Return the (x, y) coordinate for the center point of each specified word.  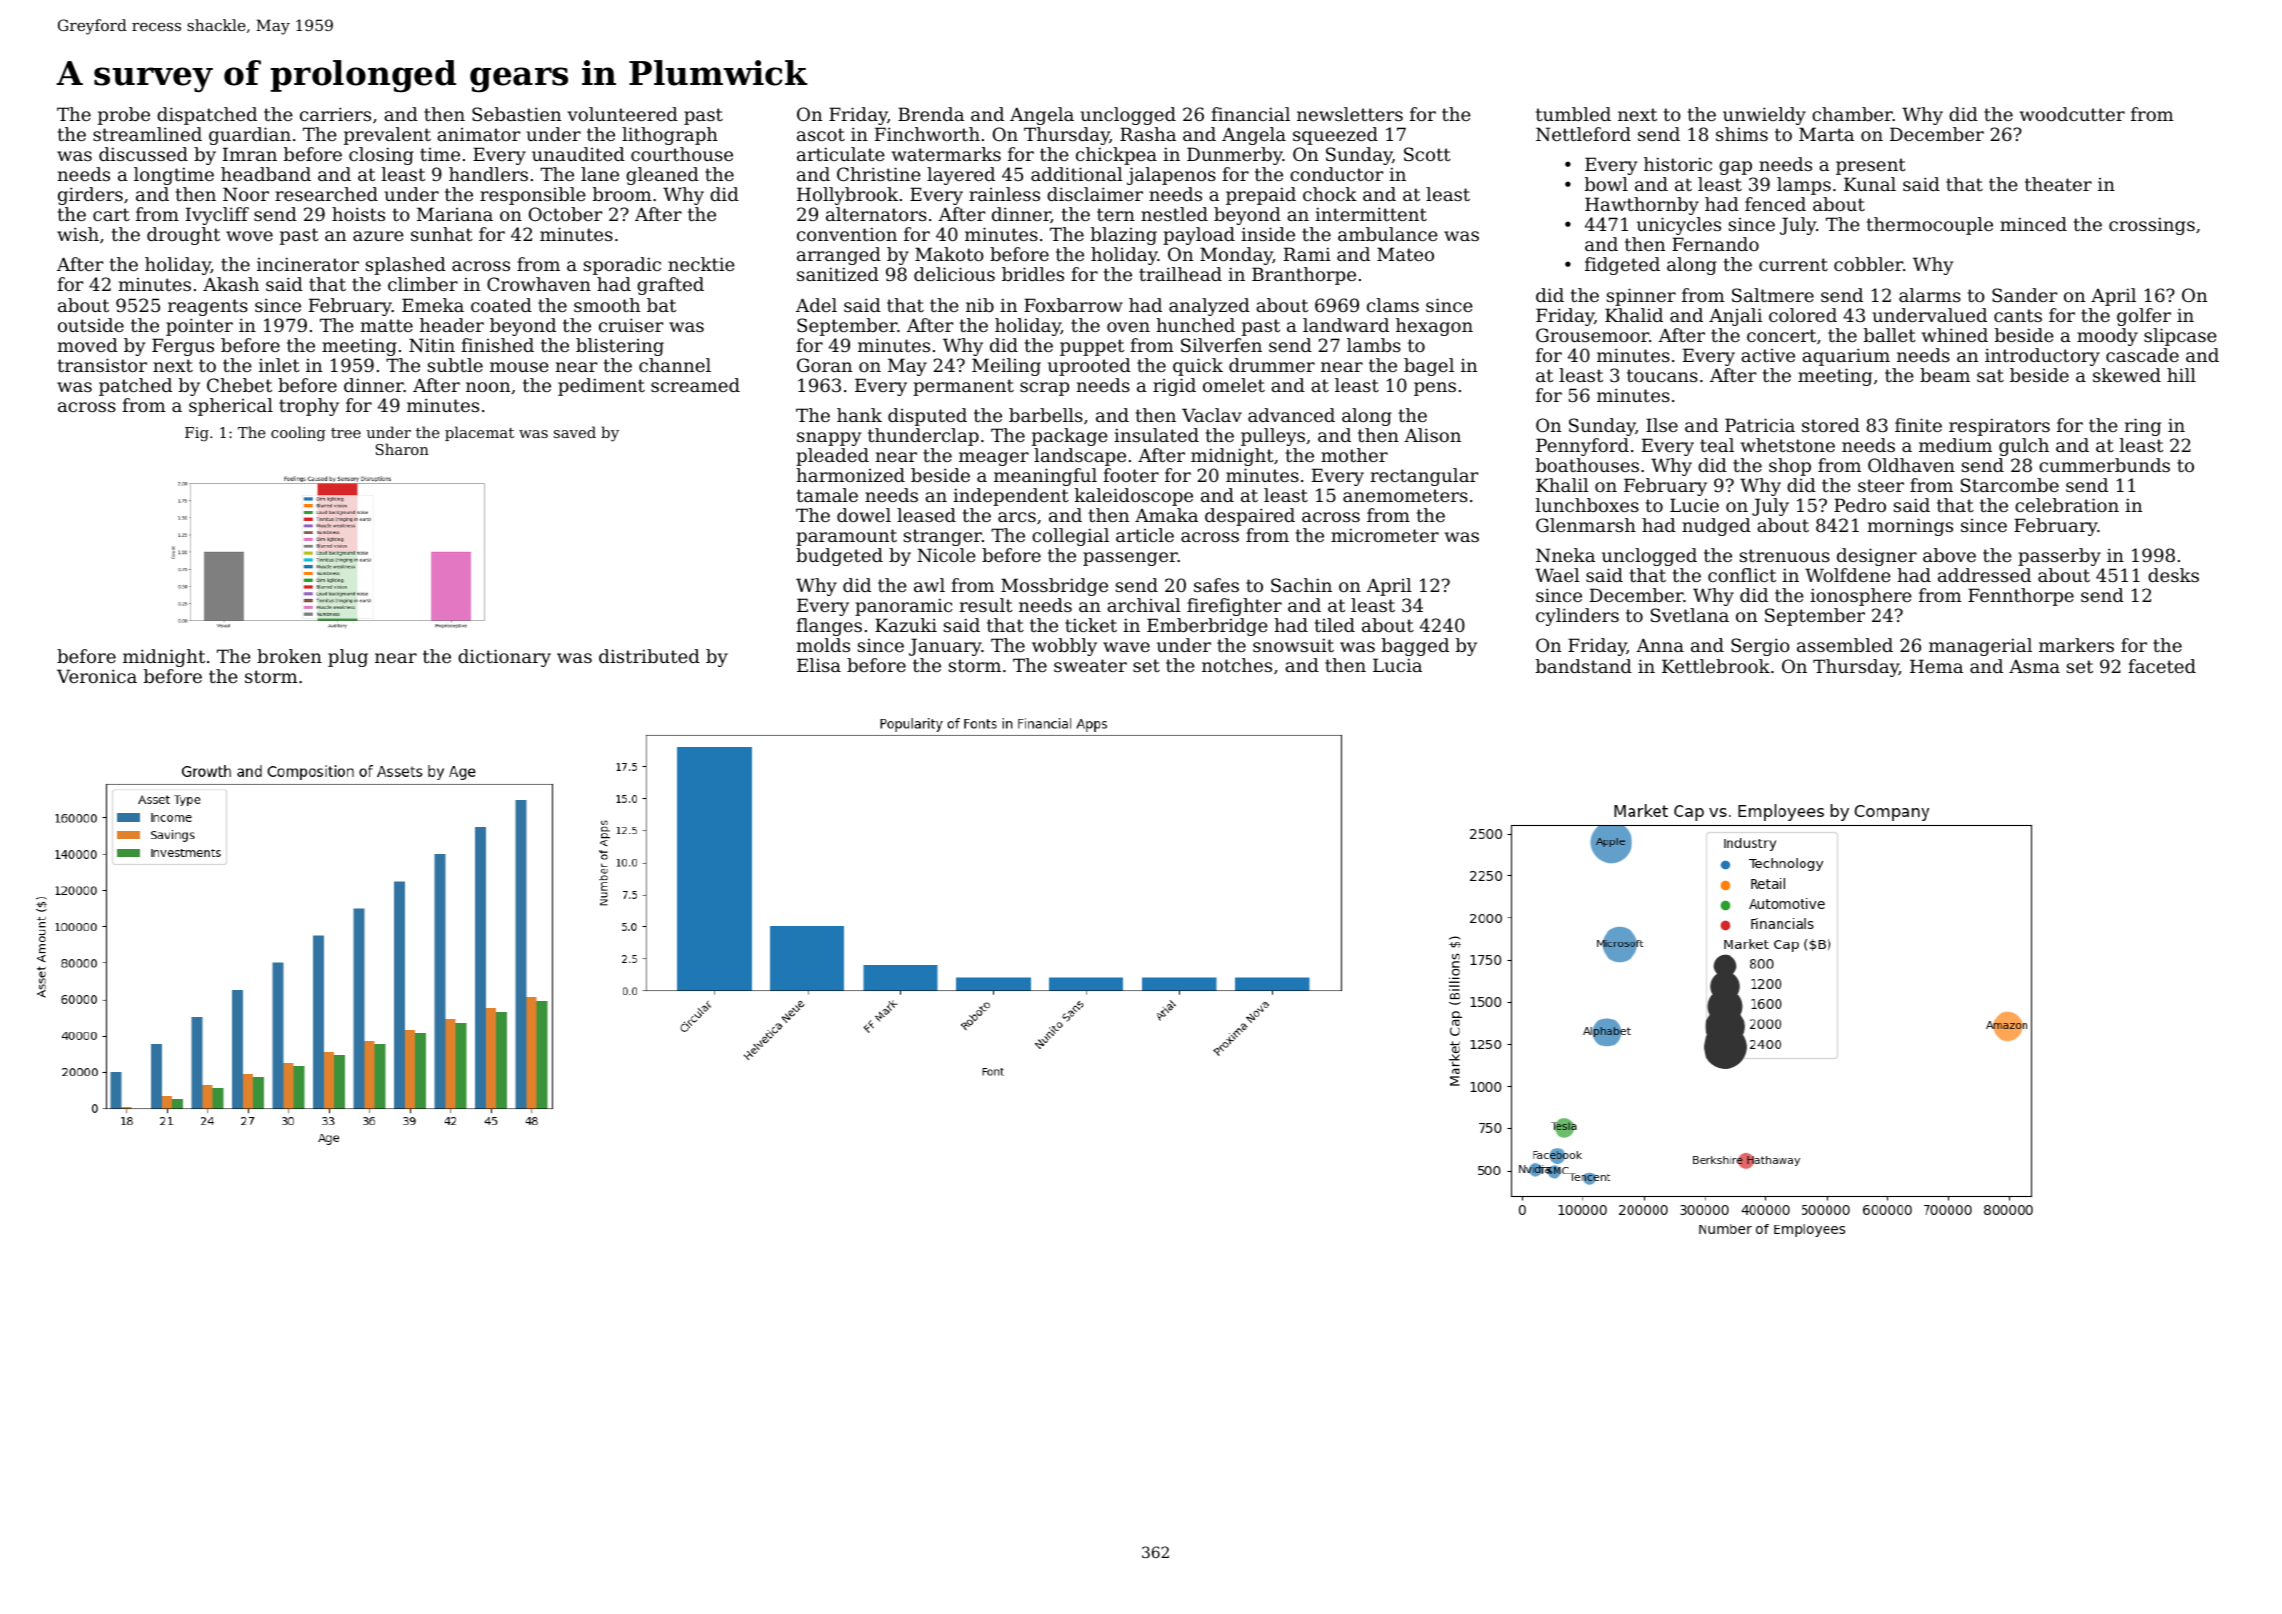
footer (1131, 475)
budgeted (839, 557)
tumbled (1573, 114)
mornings (1910, 527)
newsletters (1350, 114)
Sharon (402, 449)
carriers (335, 114)
